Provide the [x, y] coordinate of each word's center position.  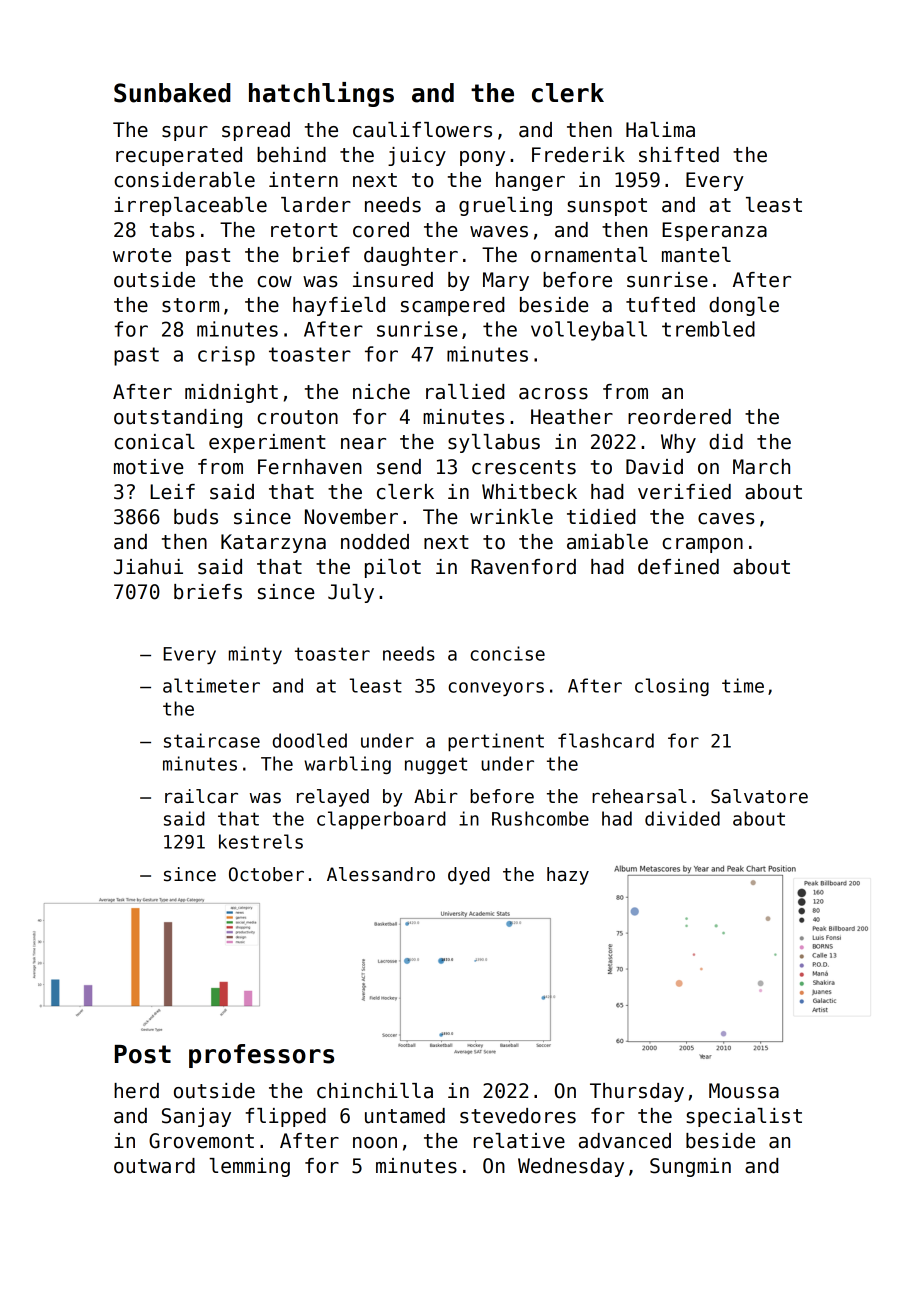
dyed [469, 876]
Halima [660, 130]
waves [499, 232]
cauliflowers [422, 130]
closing [672, 687]
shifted [679, 155]
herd [136, 1091]
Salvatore [759, 796]
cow [274, 282]
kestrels [261, 841]
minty [255, 655]
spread [256, 131]
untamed [405, 1116]
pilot [393, 568]
